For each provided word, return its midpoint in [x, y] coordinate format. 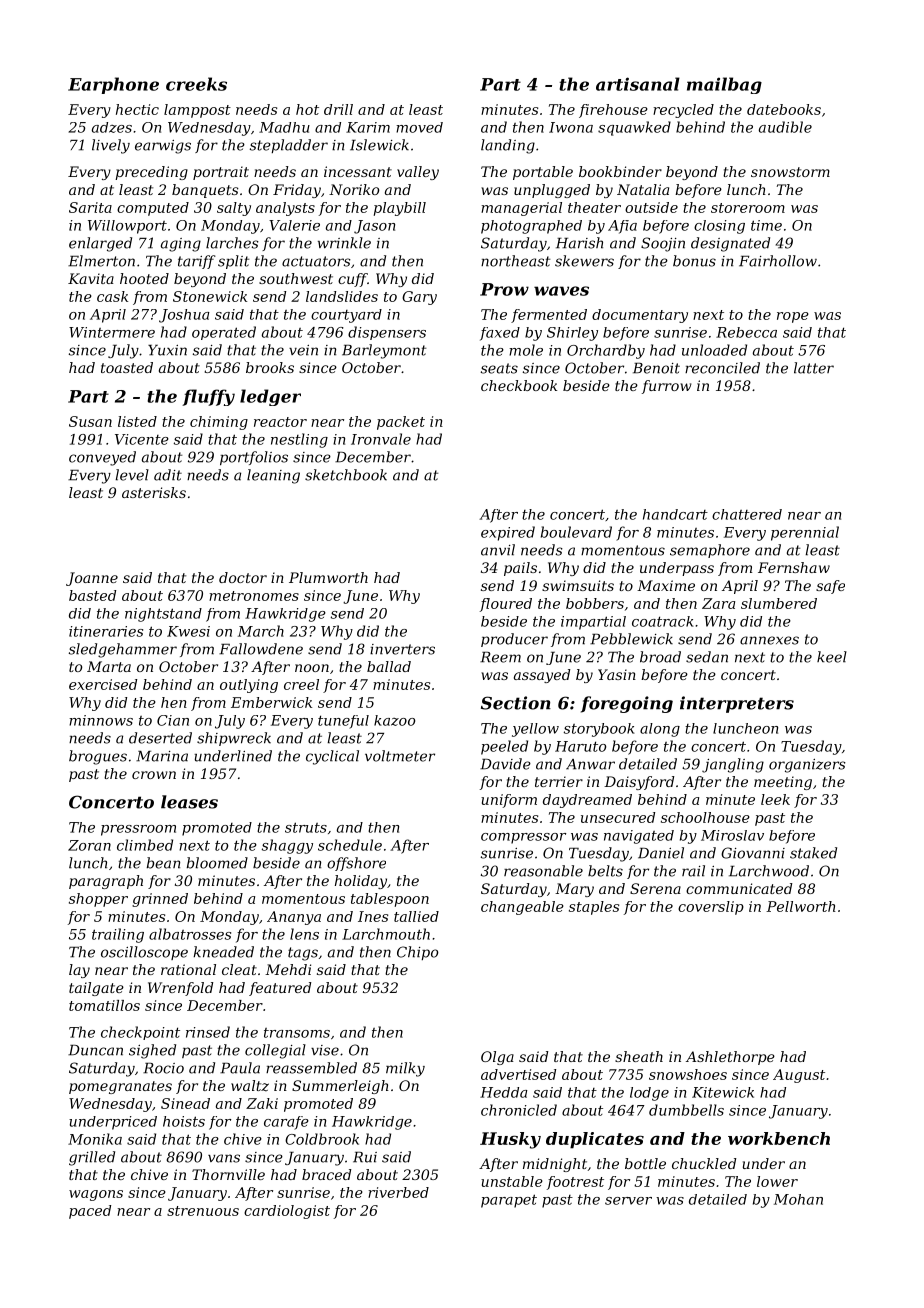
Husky [510, 1140]
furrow [667, 387]
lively [111, 146]
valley [418, 173]
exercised [103, 684]
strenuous [203, 1211]
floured [506, 605]
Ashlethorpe [730, 1058]
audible [785, 127]
